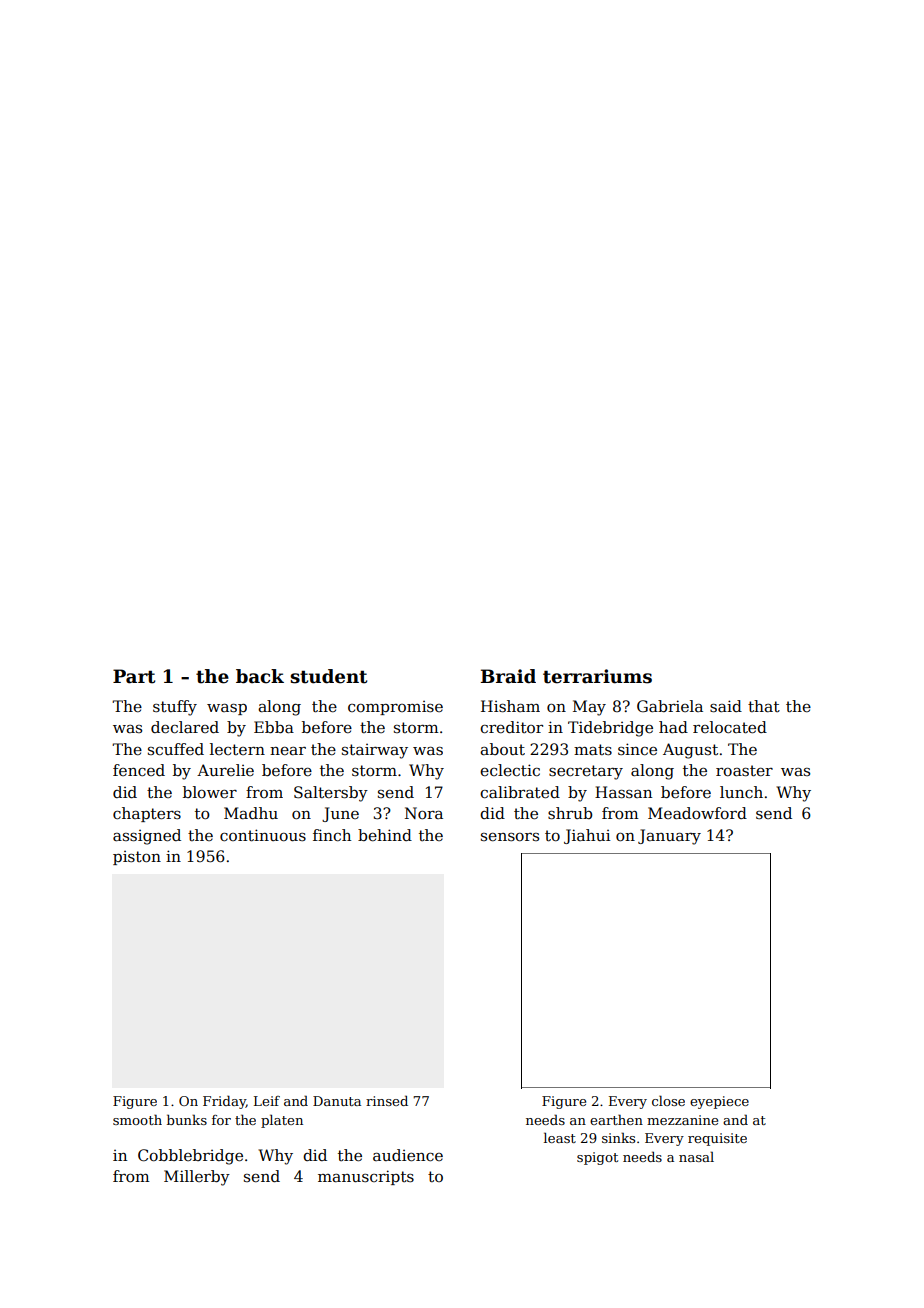 The width and height of the screenshot is (924, 1308). I want to click on Millerby, so click(197, 1178).
